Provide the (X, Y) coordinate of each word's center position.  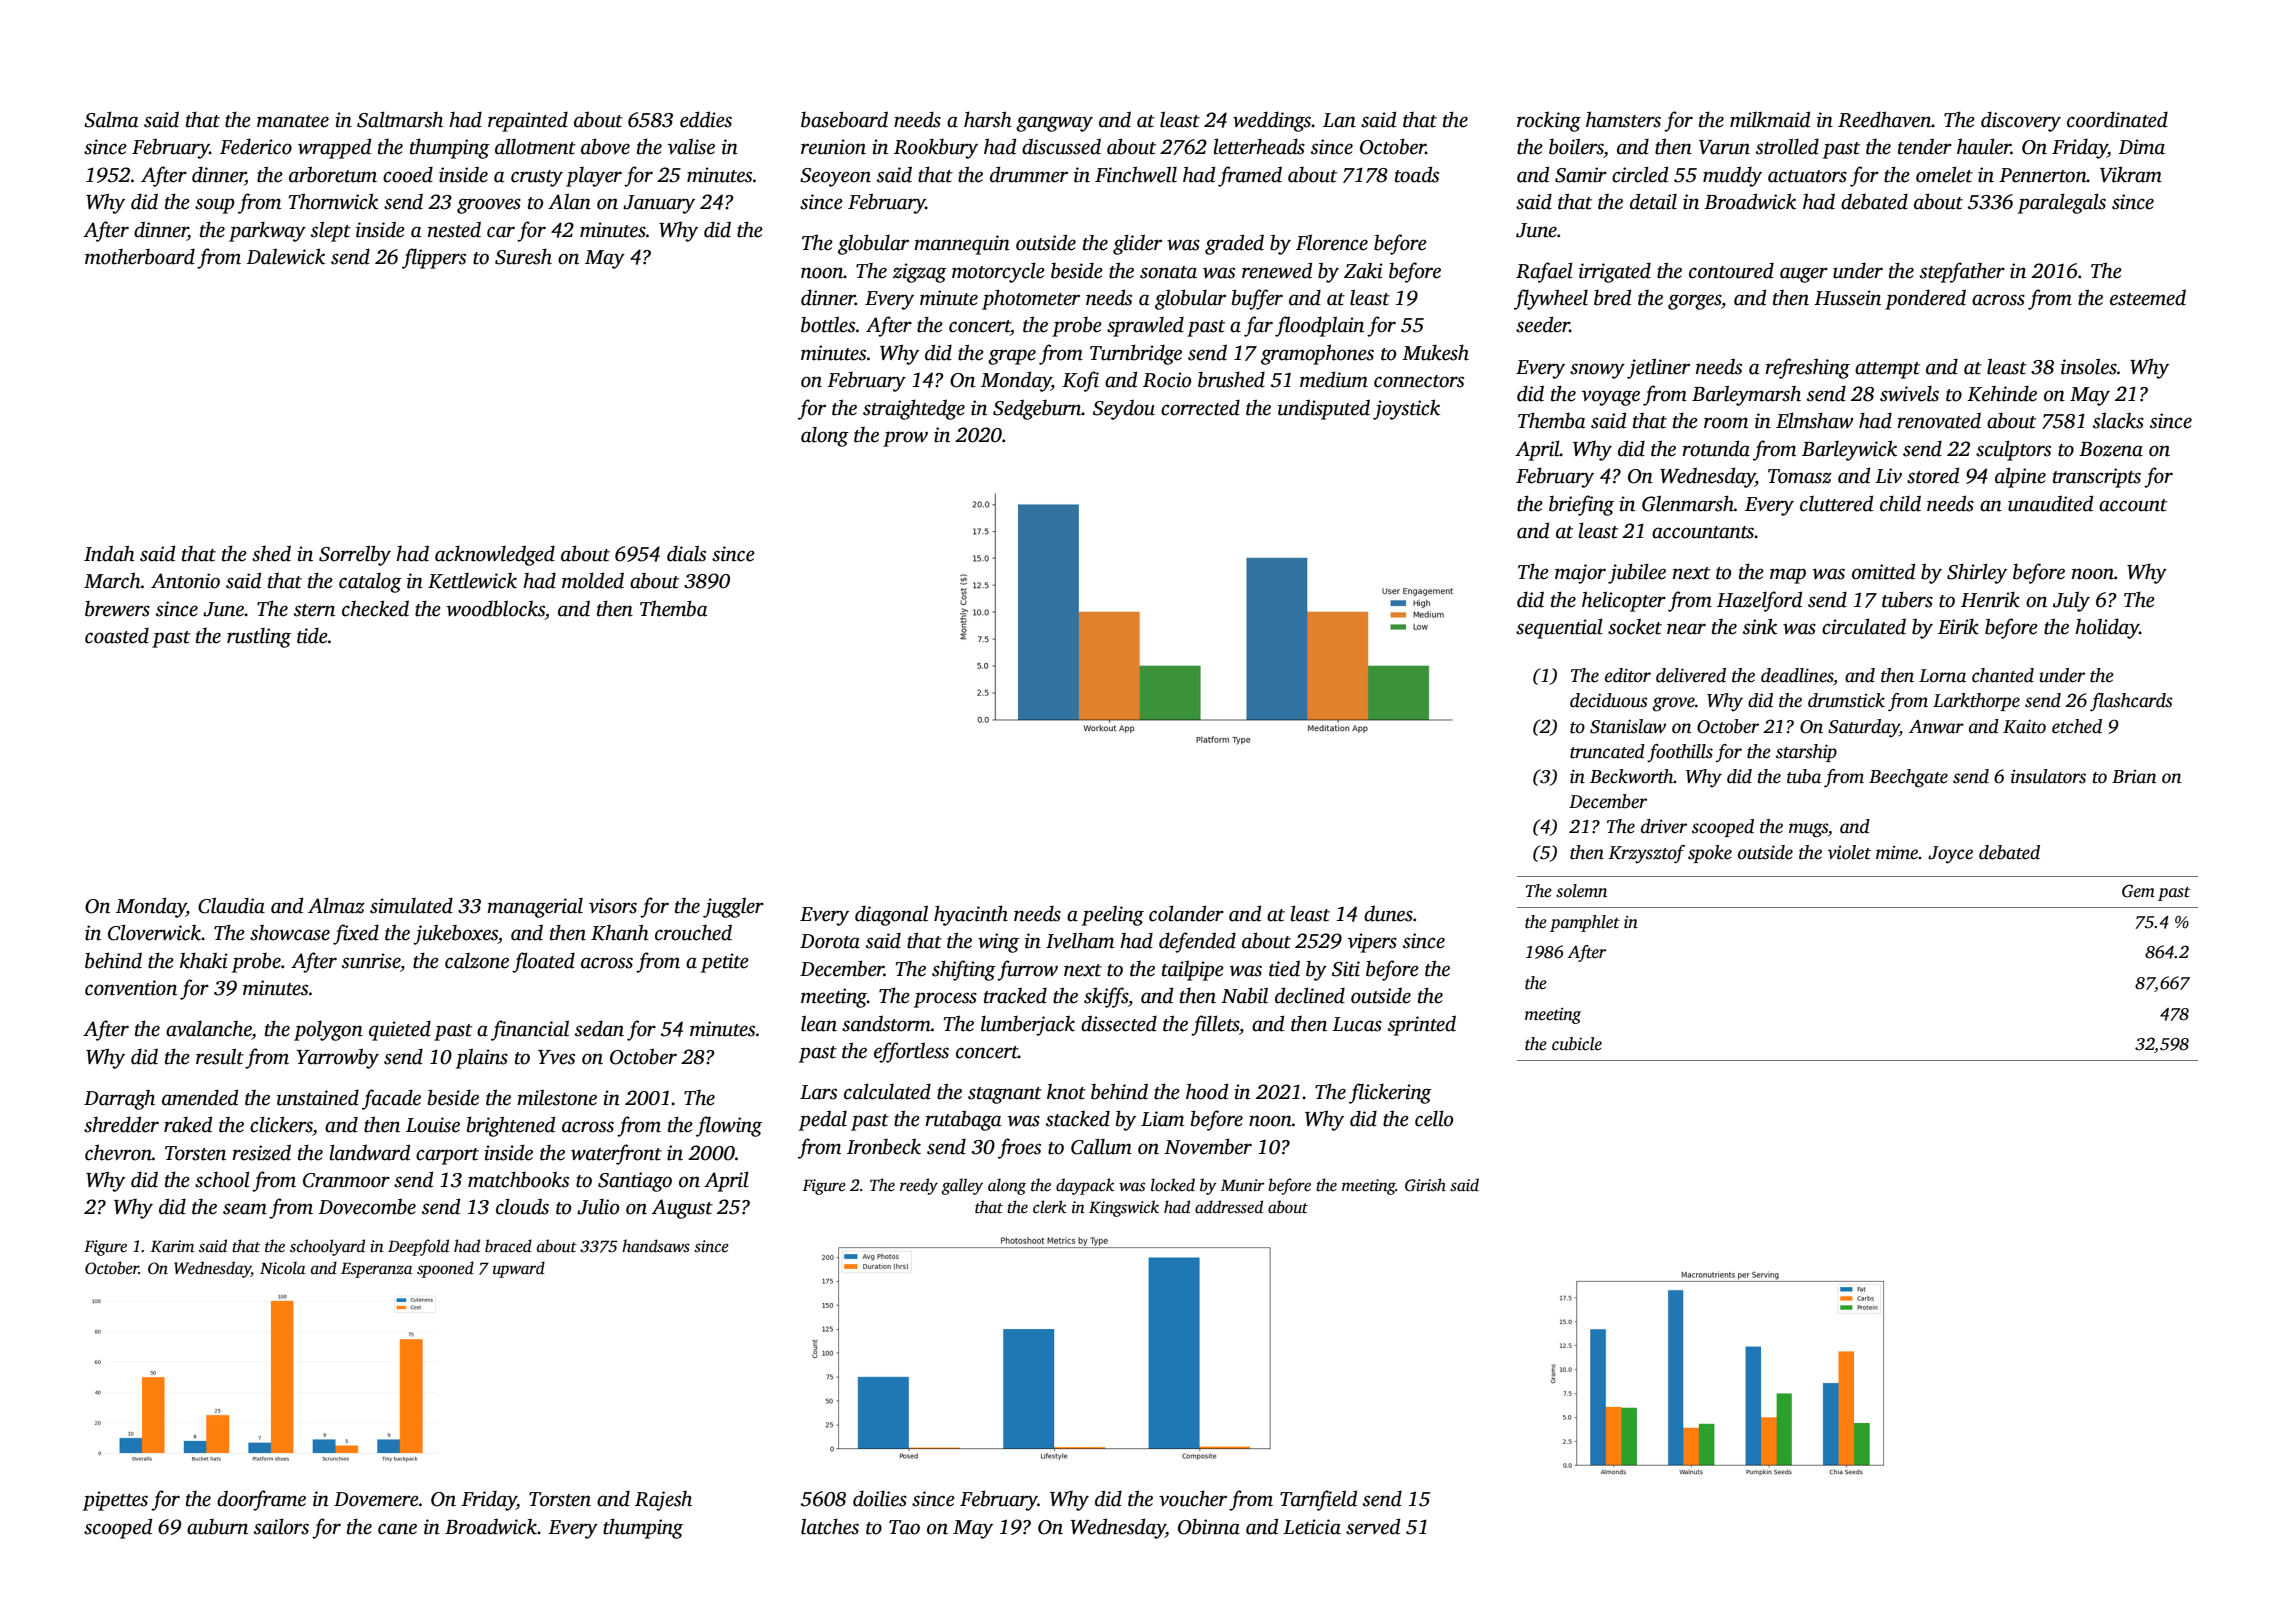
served (1373, 1526)
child (1900, 503)
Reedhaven (1885, 119)
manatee (293, 121)
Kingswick (1124, 1208)
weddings (1272, 121)
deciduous (1609, 700)
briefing (1581, 505)
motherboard (140, 256)
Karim (172, 1246)
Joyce (1950, 855)
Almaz (336, 905)
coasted (117, 635)
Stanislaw (1628, 726)
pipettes (115, 1501)
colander (1186, 913)
